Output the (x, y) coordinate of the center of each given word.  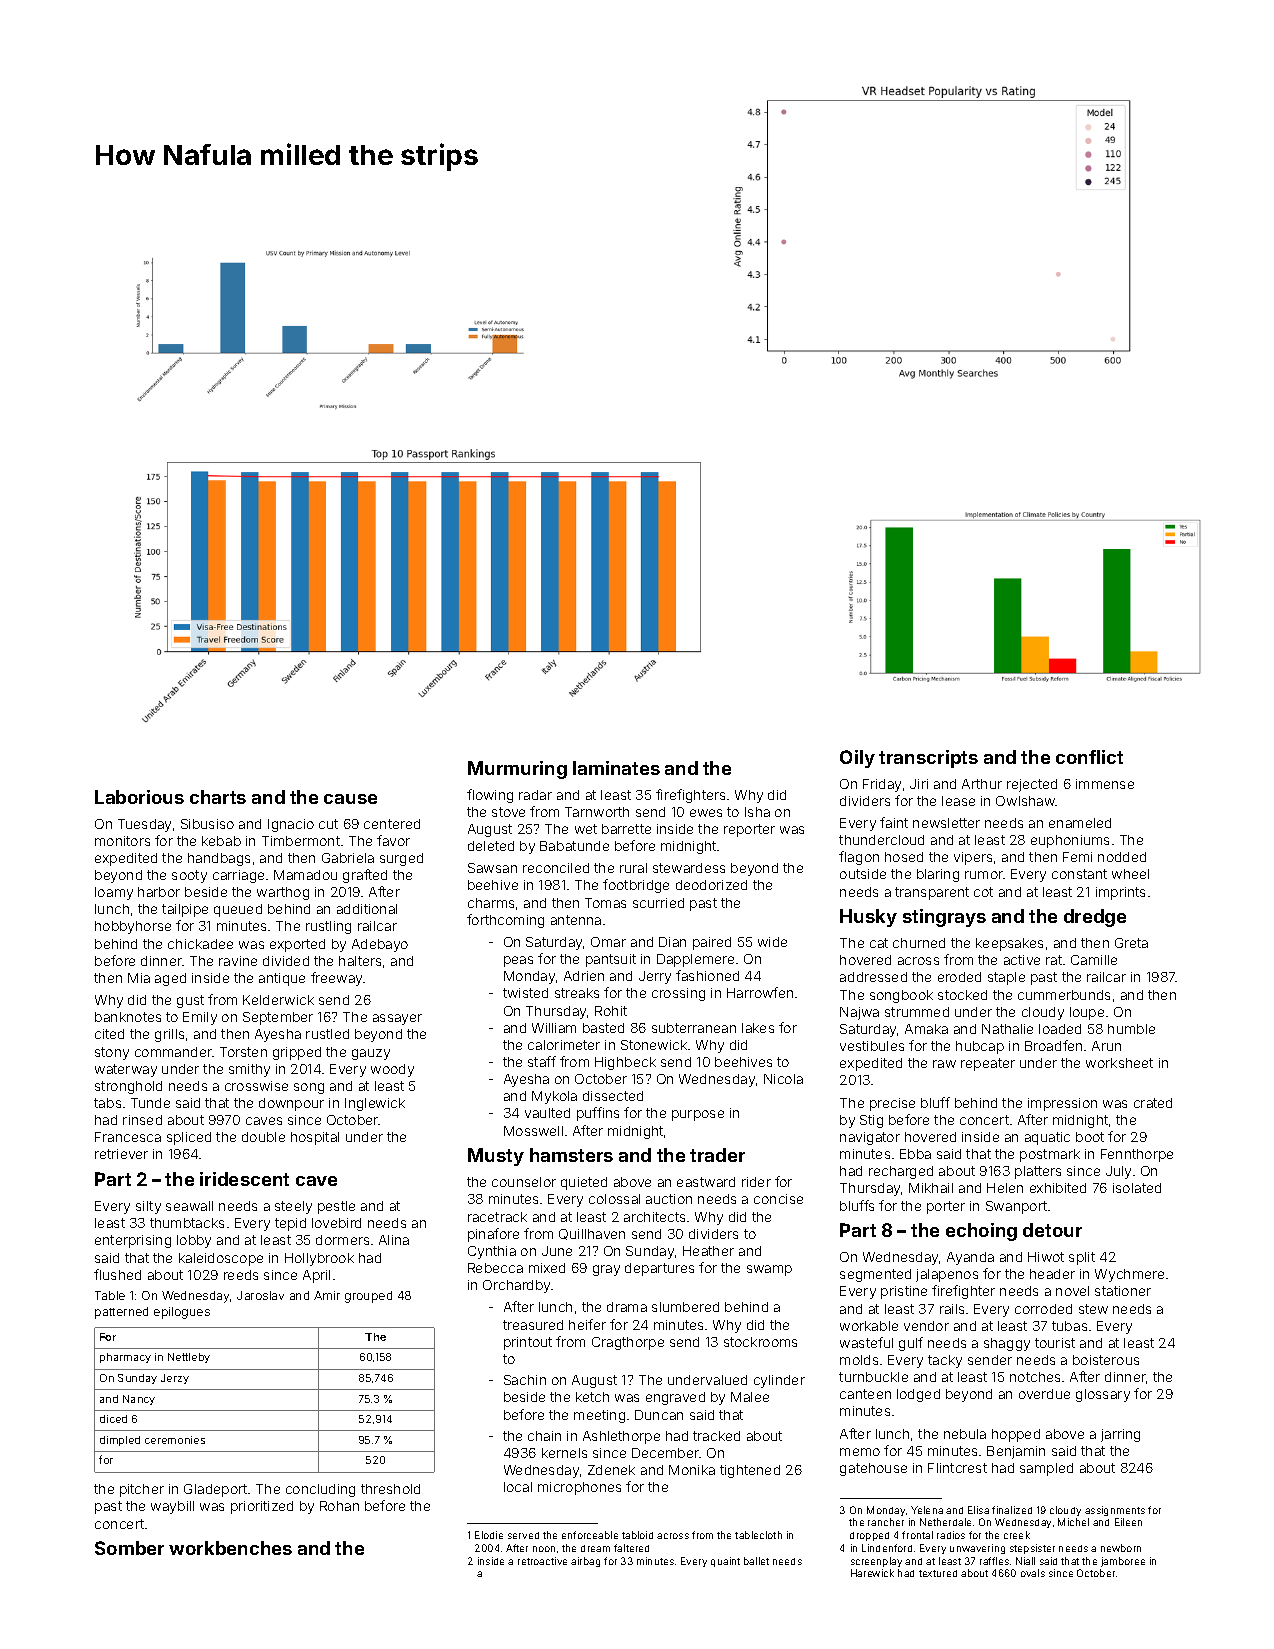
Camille (1094, 960)
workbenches (230, 1548)
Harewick (872, 1573)
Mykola (554, 1097)
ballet (756, 1561)
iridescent (244, 1179)
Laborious (139, 797)
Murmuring (517, 770)
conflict (1089, 757)
